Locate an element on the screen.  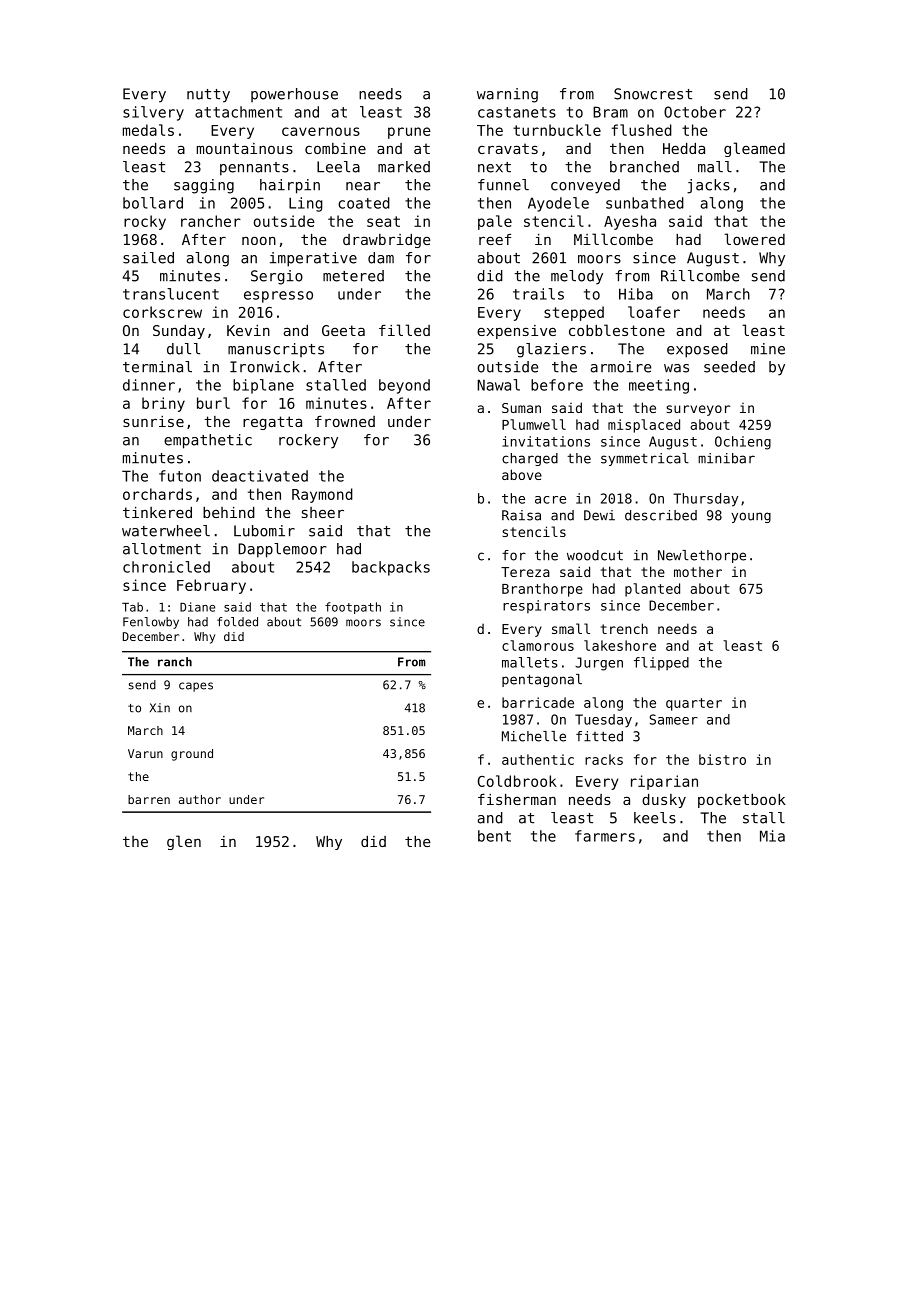
castanets is located at coordinates (517, 112).
